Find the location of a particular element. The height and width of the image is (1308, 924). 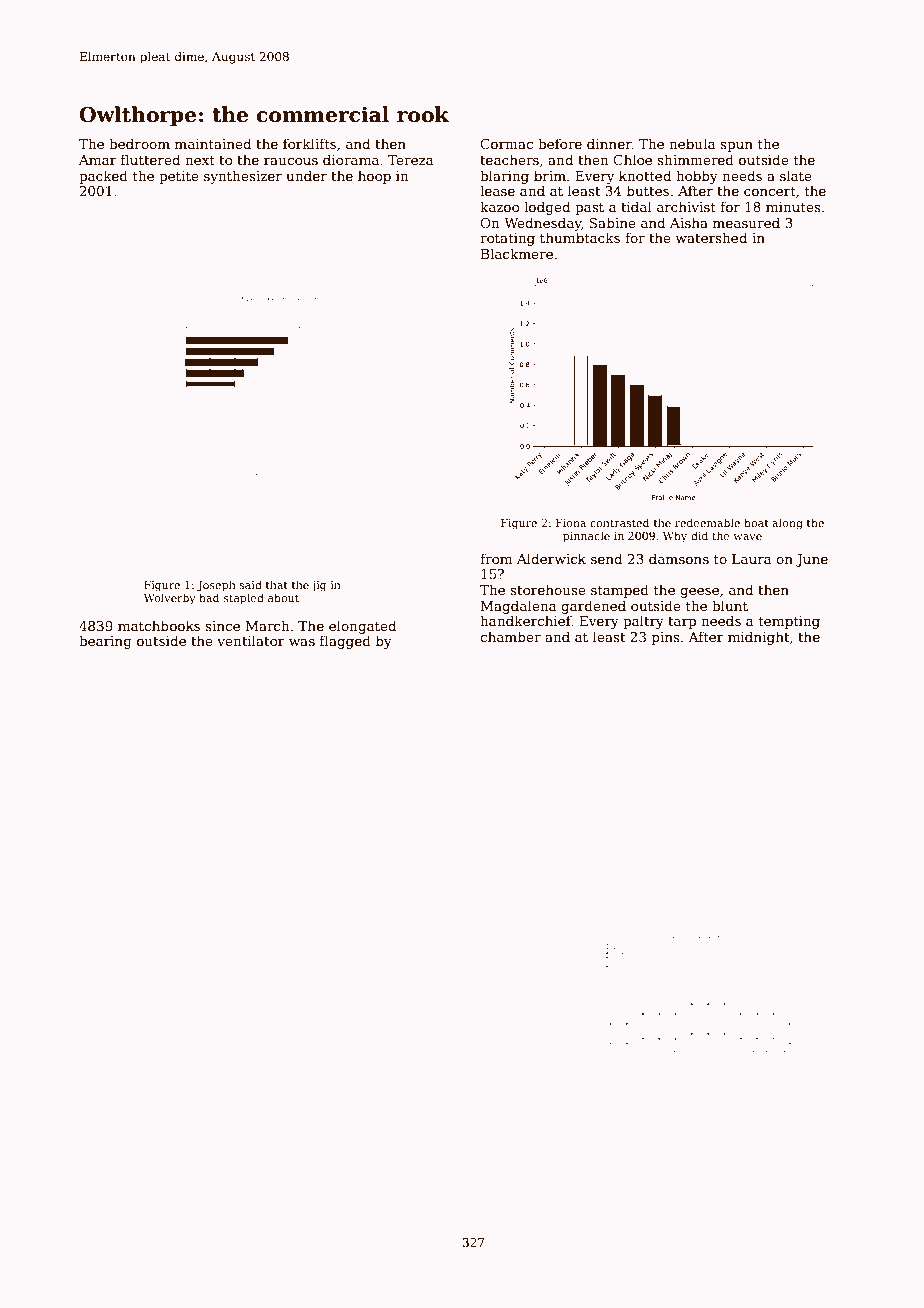

chamber is located at coordinates (510, 636).
